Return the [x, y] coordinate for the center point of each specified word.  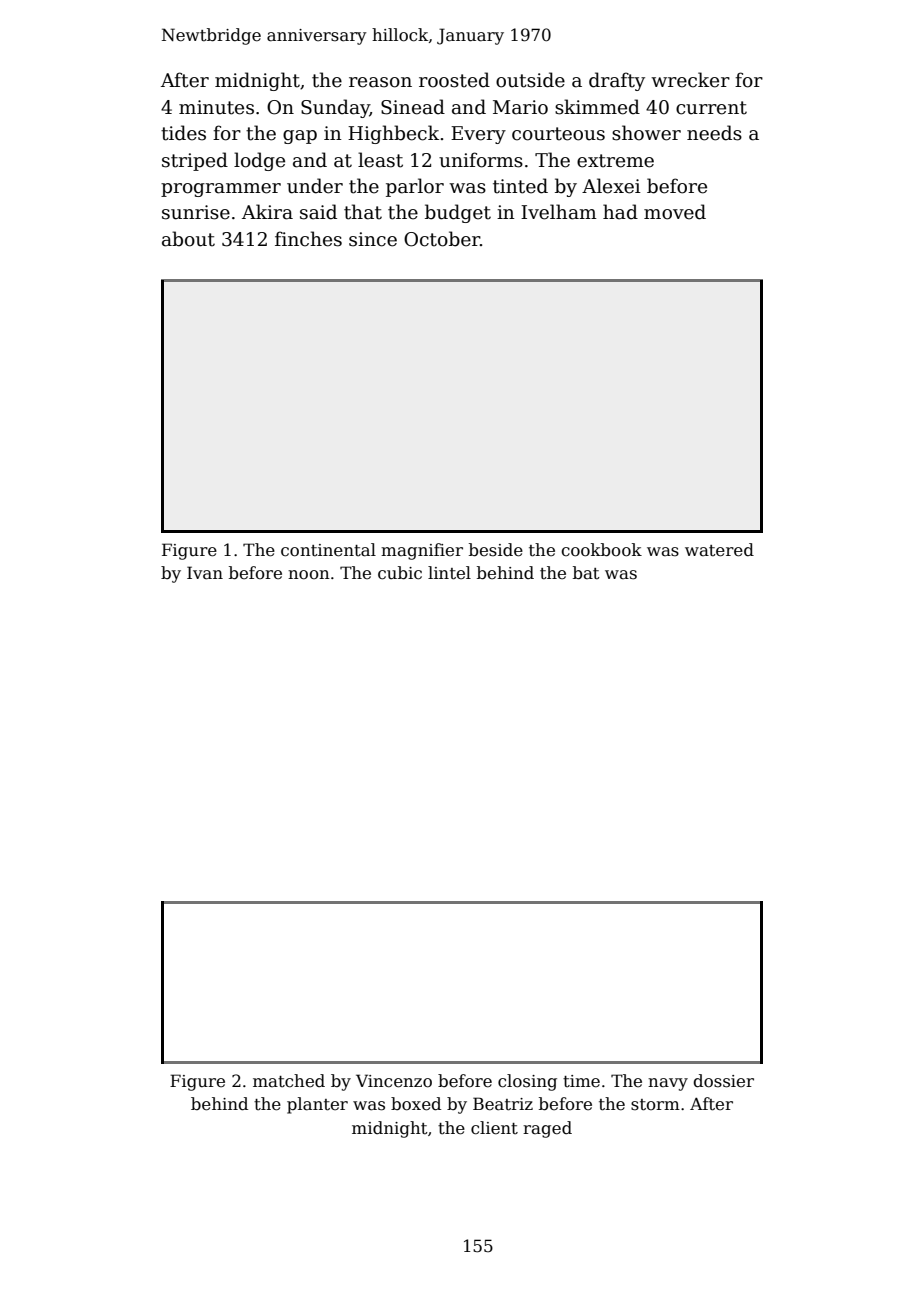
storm [655, 1105]
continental [328, 550]
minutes [216, 107]
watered [719, 550]
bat [586, 573]
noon [309, 575]
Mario [520, 107]
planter [317, 1105]
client [494, 1128]
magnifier [422, 551]
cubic [400, 573]
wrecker [690, 80]
